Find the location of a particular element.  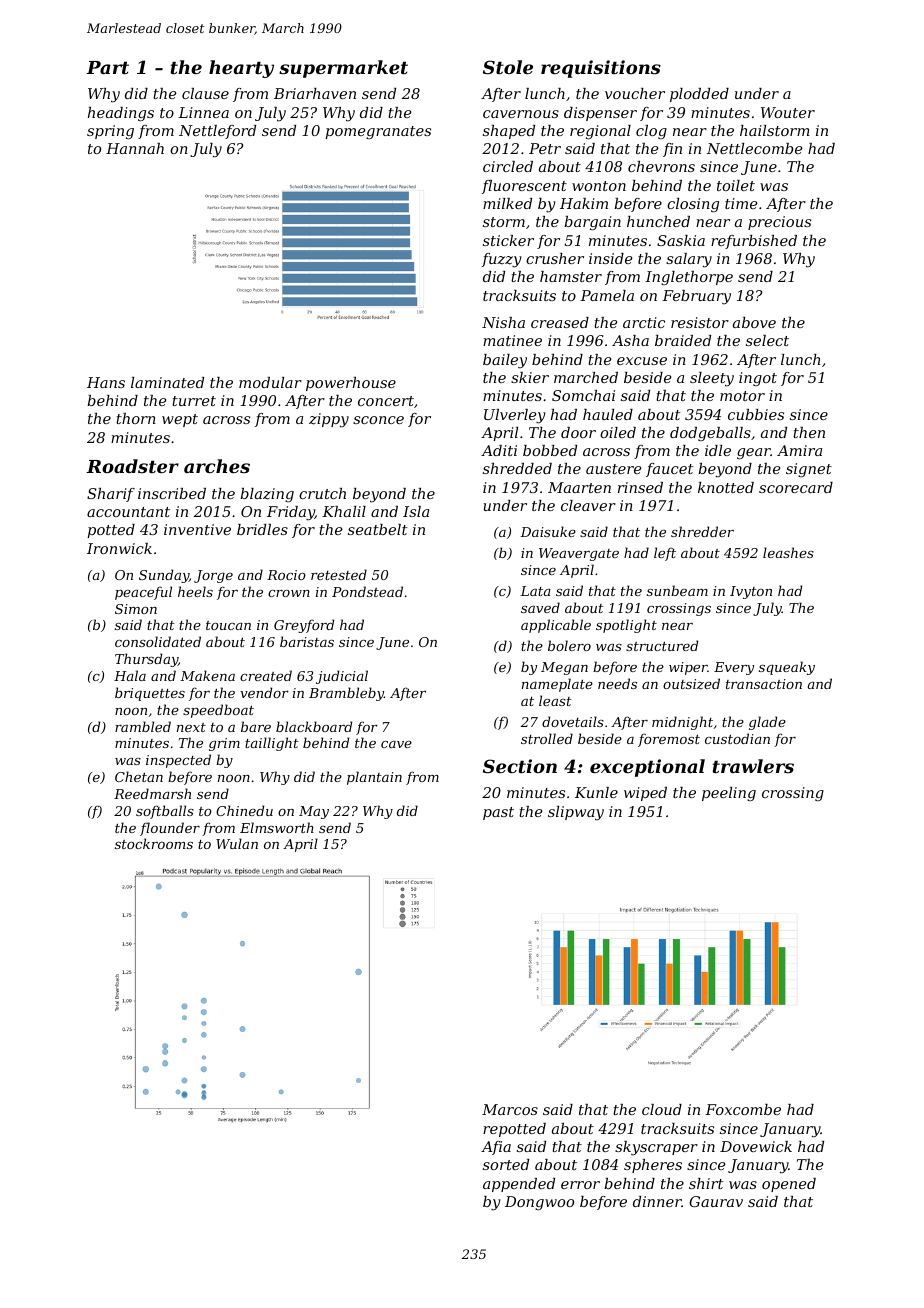

trawlers is located at coordinates (753, 766).
